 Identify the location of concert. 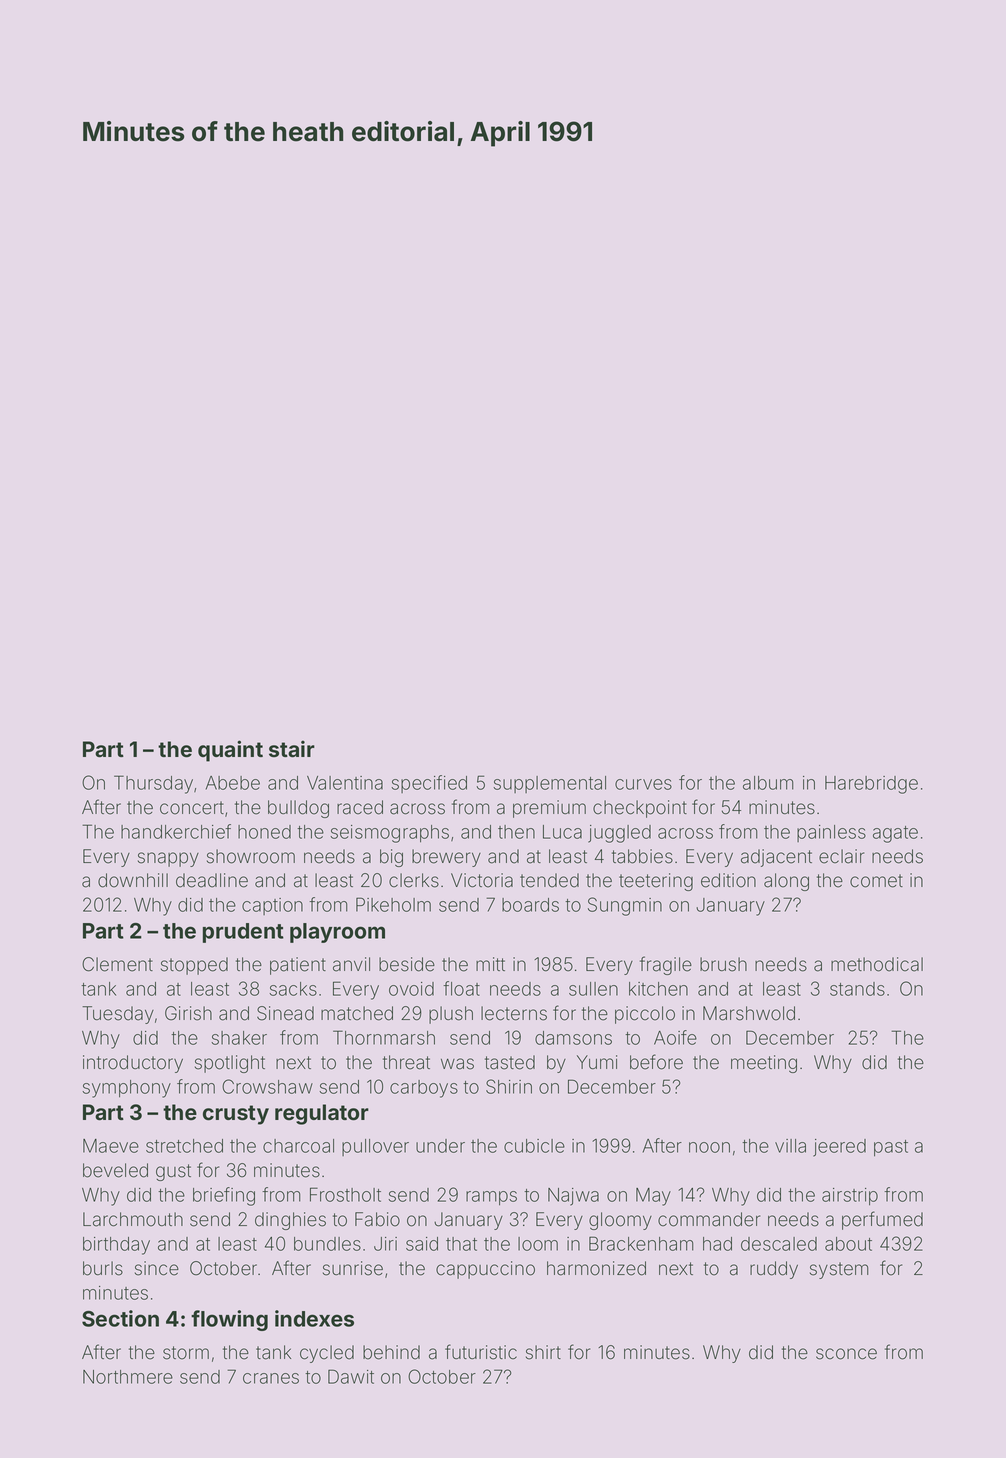
(192, 808).
